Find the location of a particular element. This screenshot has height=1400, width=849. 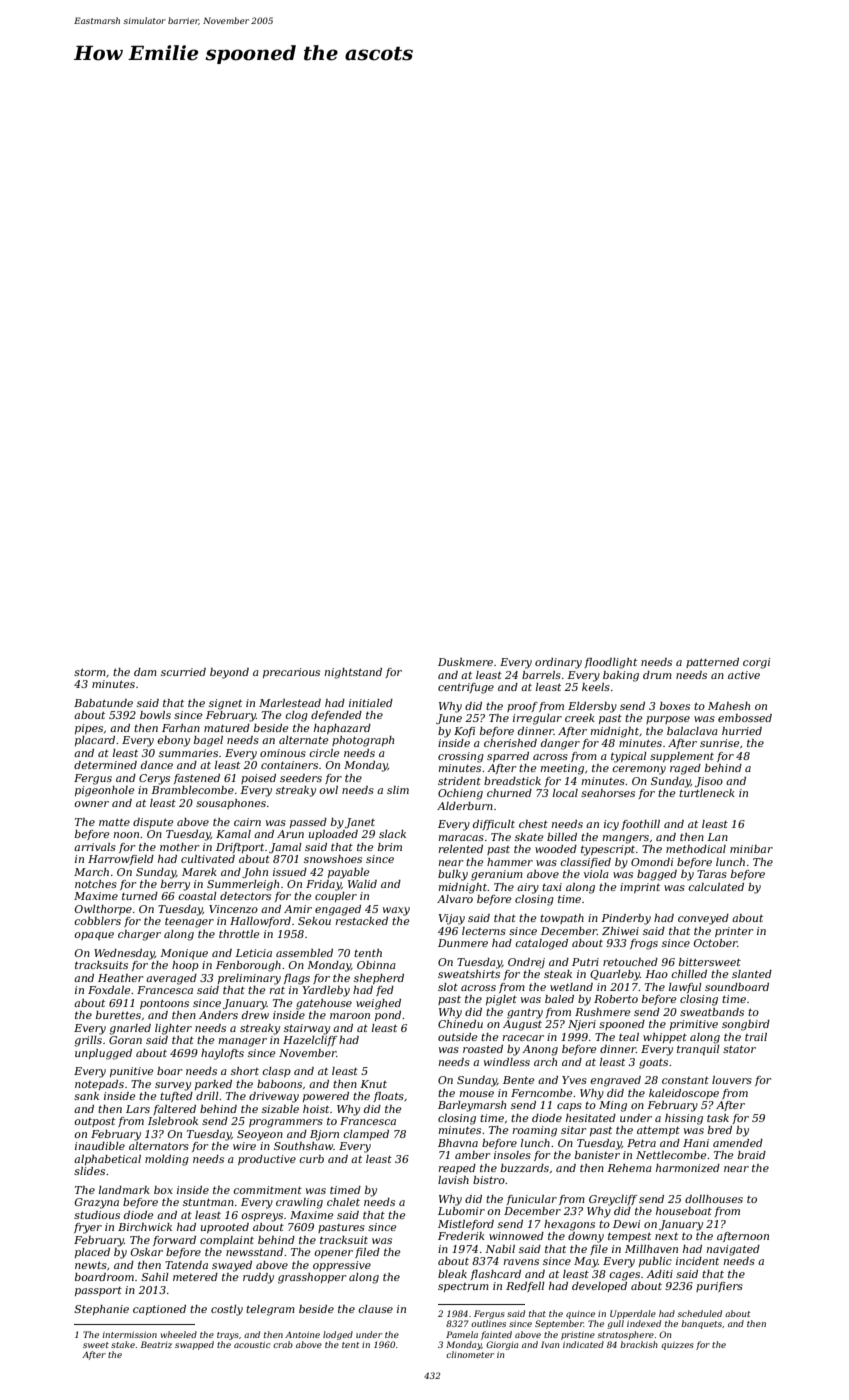

purifiers is located at coordinates (719, 1287).
